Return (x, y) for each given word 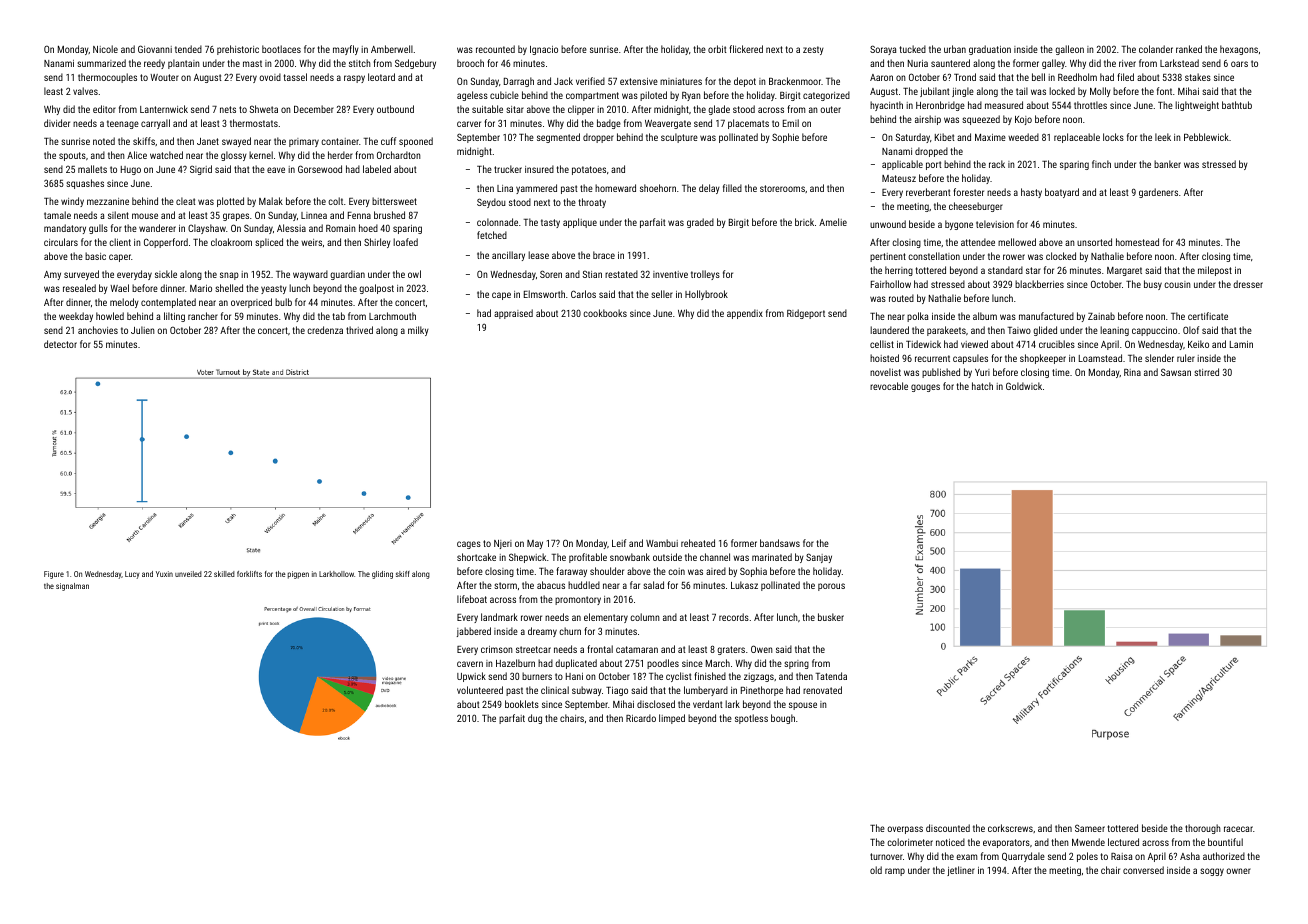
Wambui (662, 543)
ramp (895, 872)
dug (535, 719)
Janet (208, 141)
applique (580, 223)
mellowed (1017, 242)
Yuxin (164, 574)
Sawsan (1176, 372)
